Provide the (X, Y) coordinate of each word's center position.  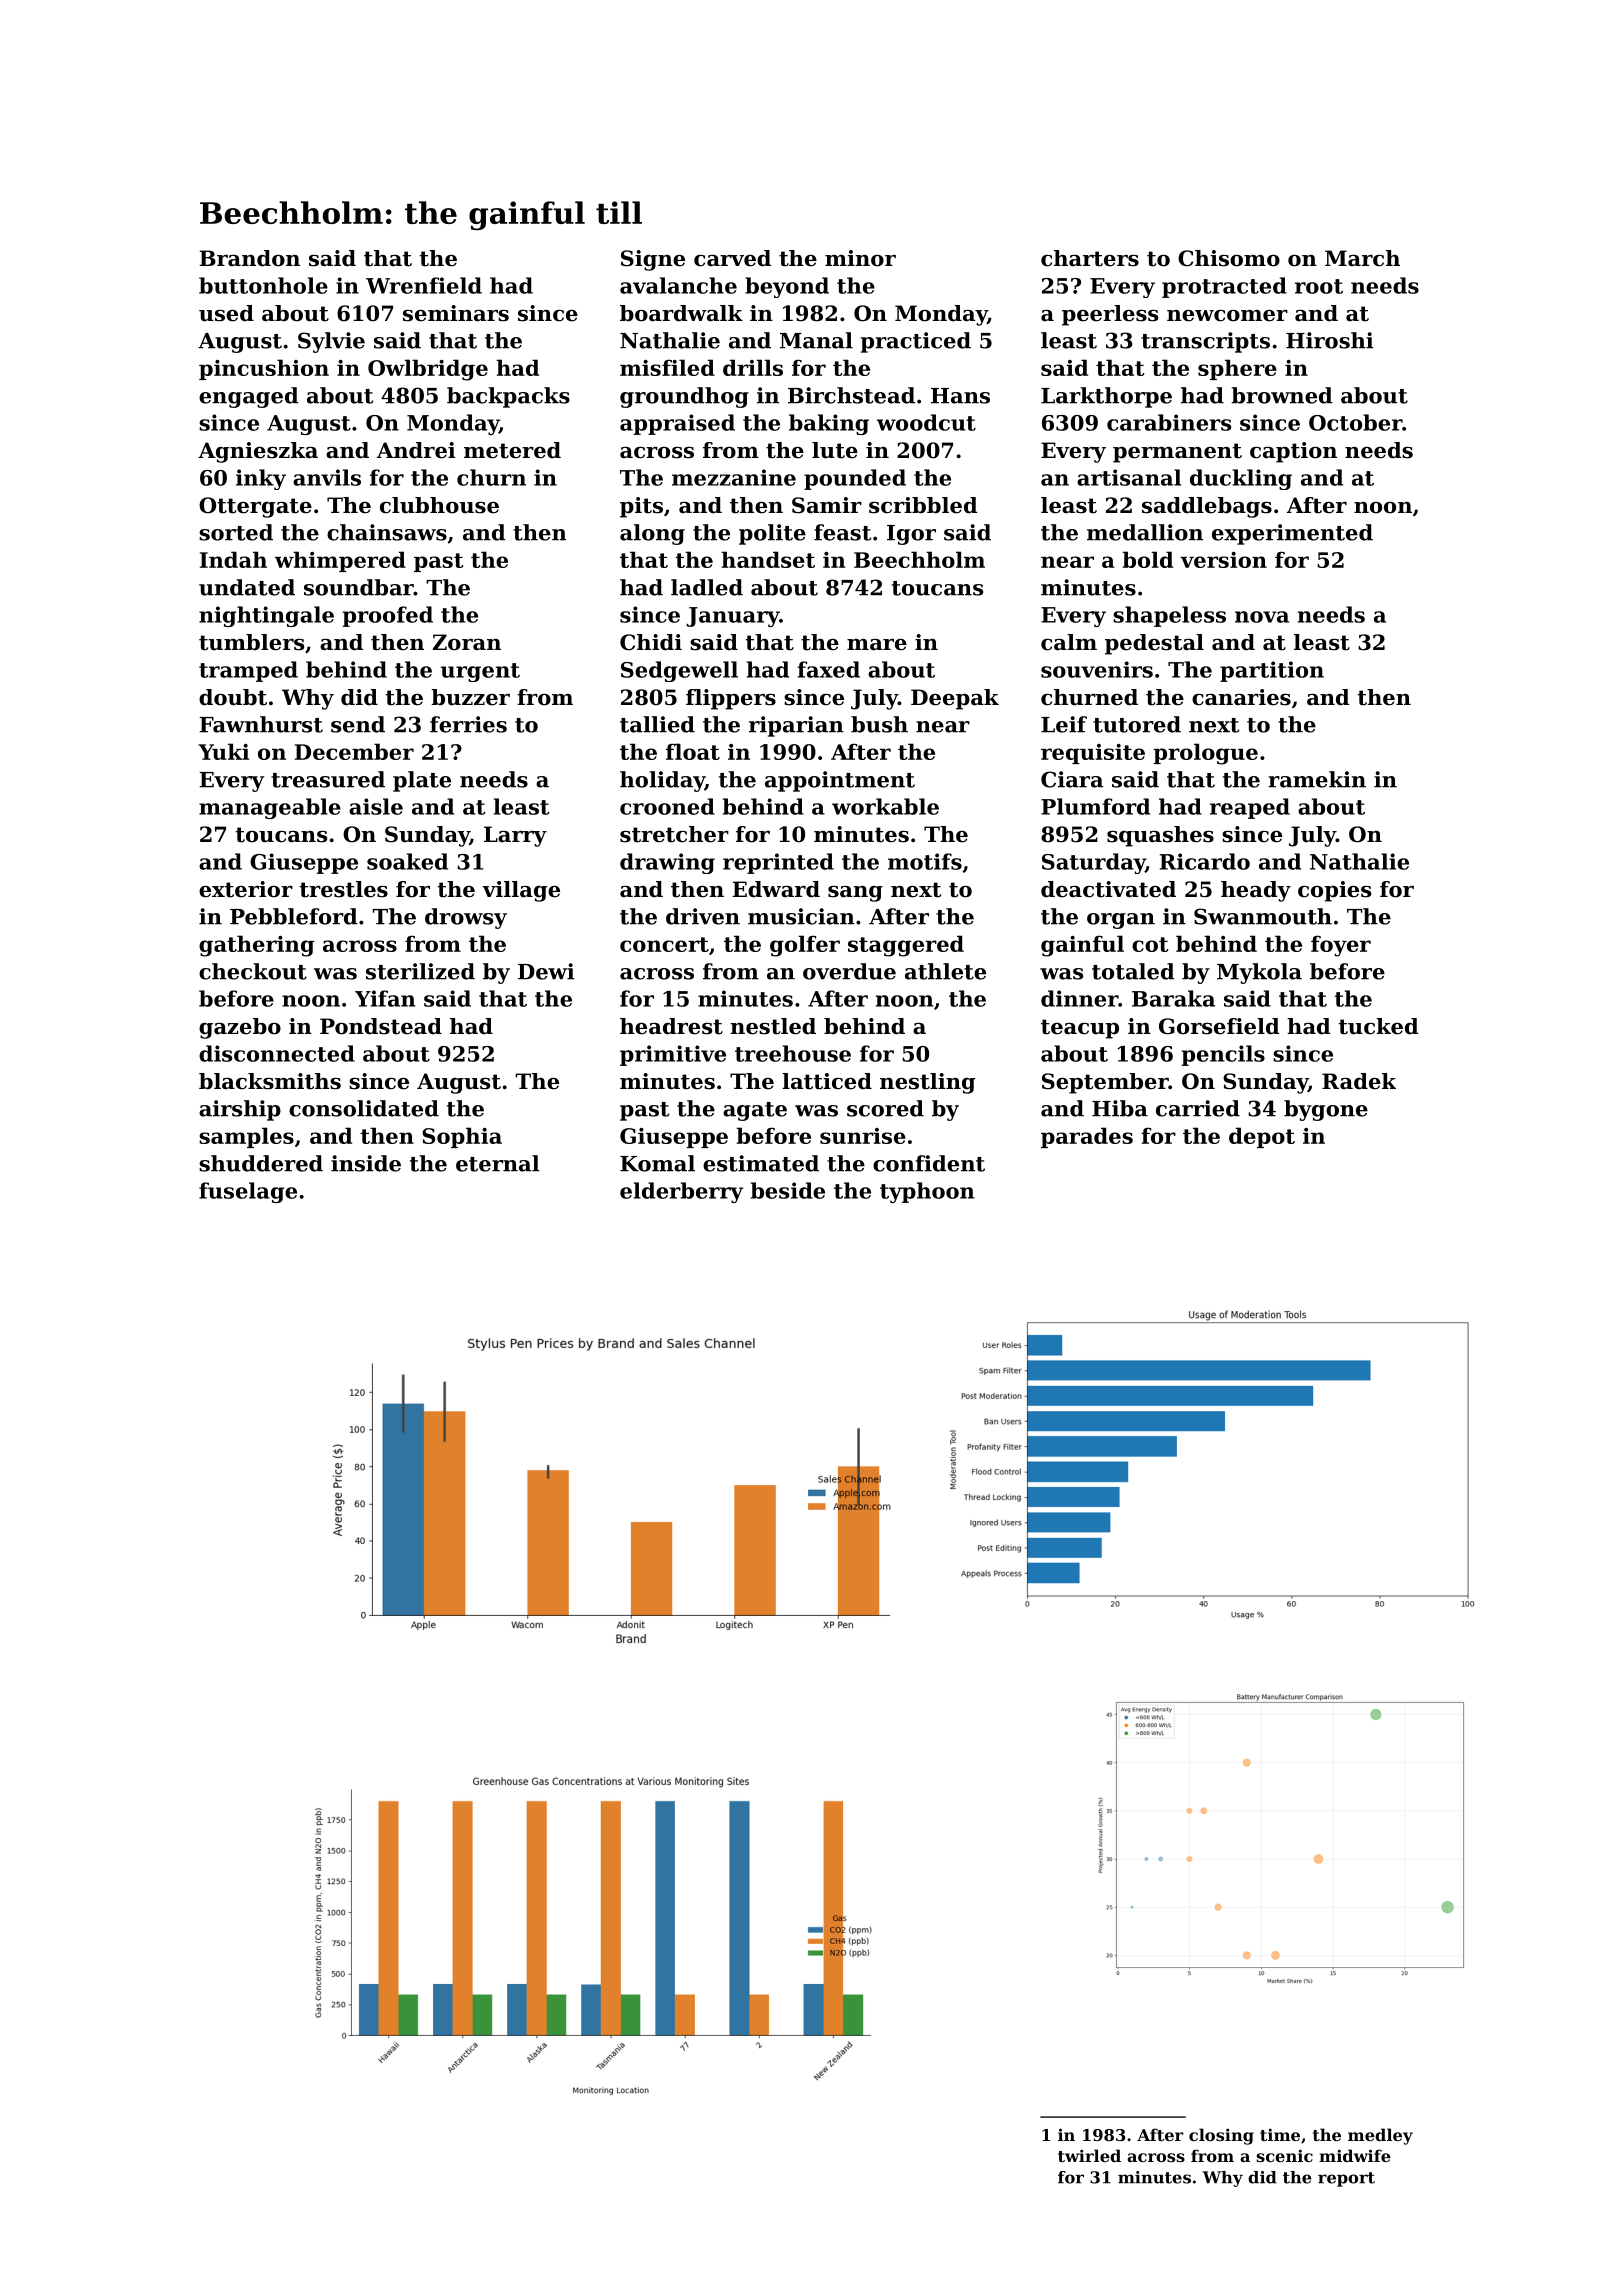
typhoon (927, 1192)
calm (1069, 642)
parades (1087, 1137)
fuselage (248, 1192)
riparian (796, 726)
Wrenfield (424, 285)
